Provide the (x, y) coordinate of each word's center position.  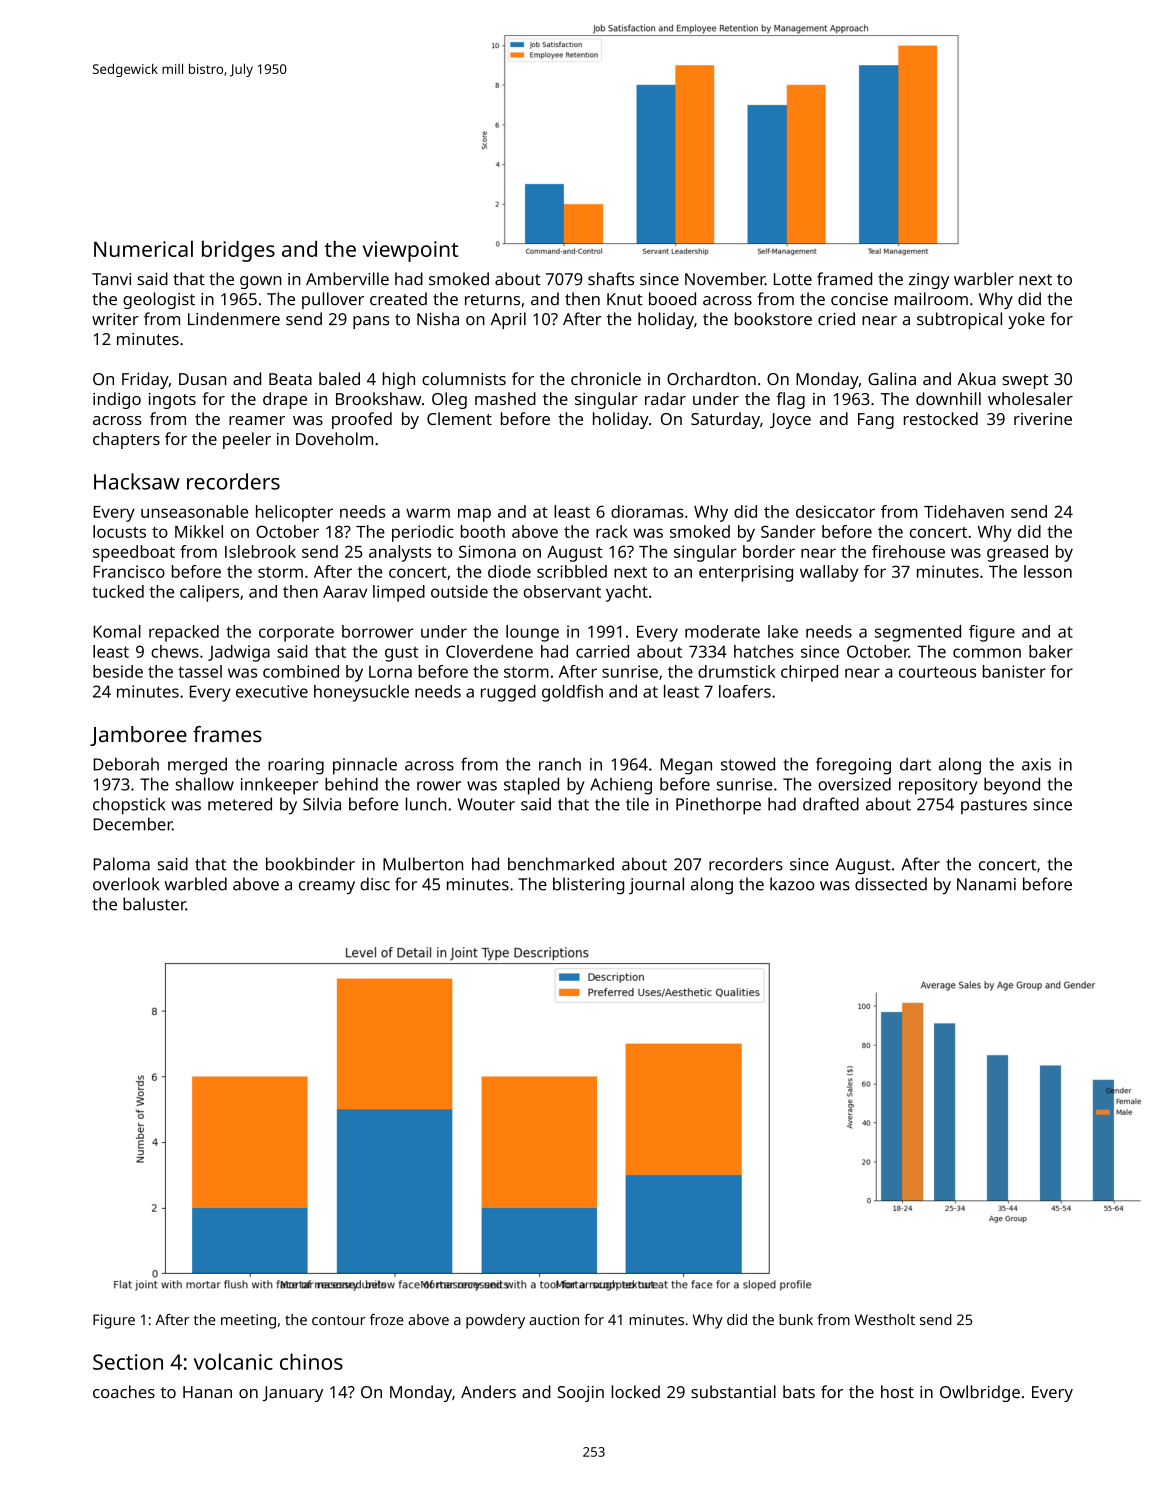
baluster (154, 904)
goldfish (572, 693)
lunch (426, 804)
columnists (464, 378)
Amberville (347, 279)
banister (1014, 671)
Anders (488, 1391)
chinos (311, 1361)
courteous (937, 672)
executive (272, 691)
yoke (1026, 320)
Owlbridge (980, 1393)
